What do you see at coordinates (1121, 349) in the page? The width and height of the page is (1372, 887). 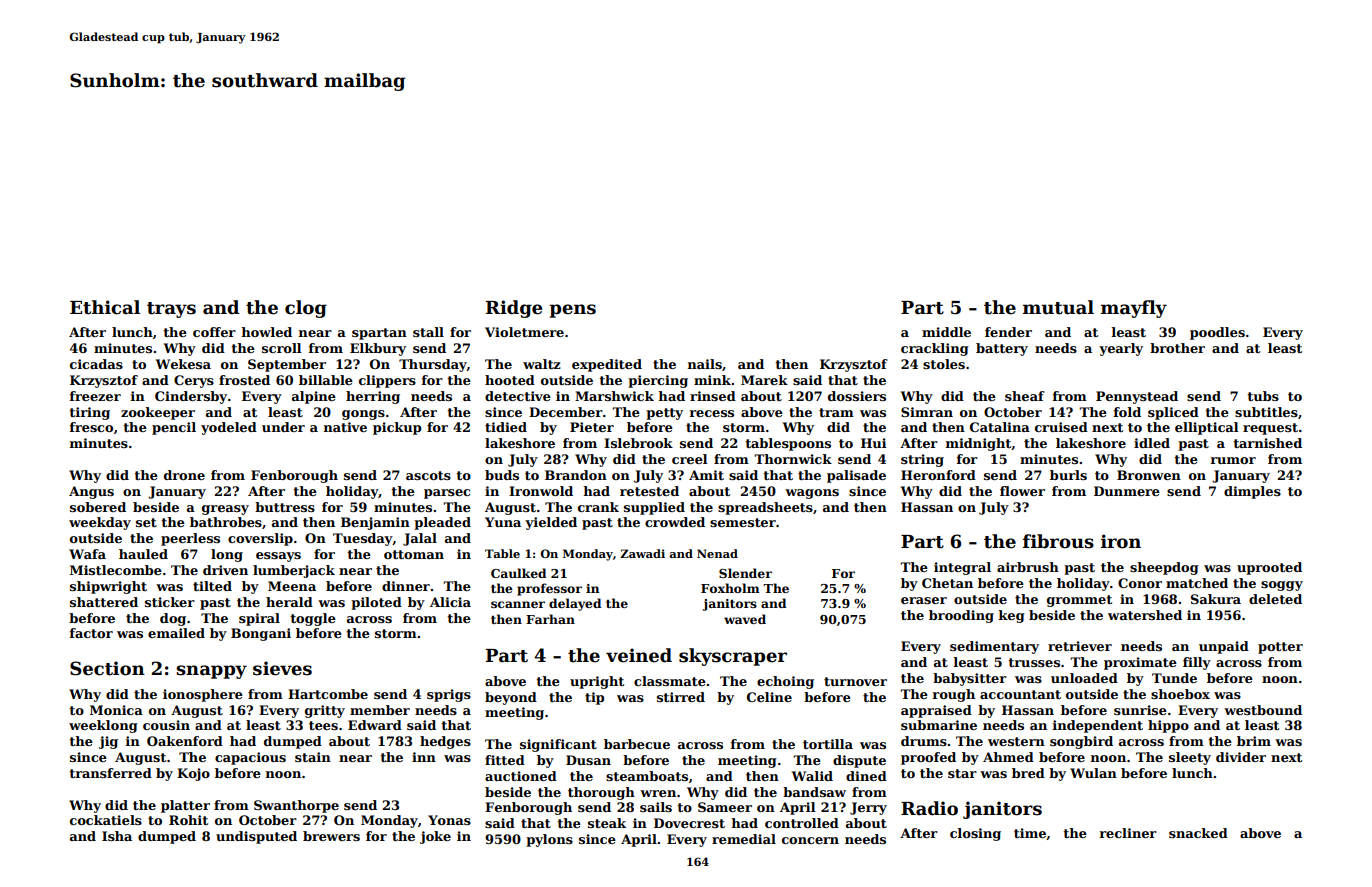 I see `yearly` at bounding box center [1121, 349].
